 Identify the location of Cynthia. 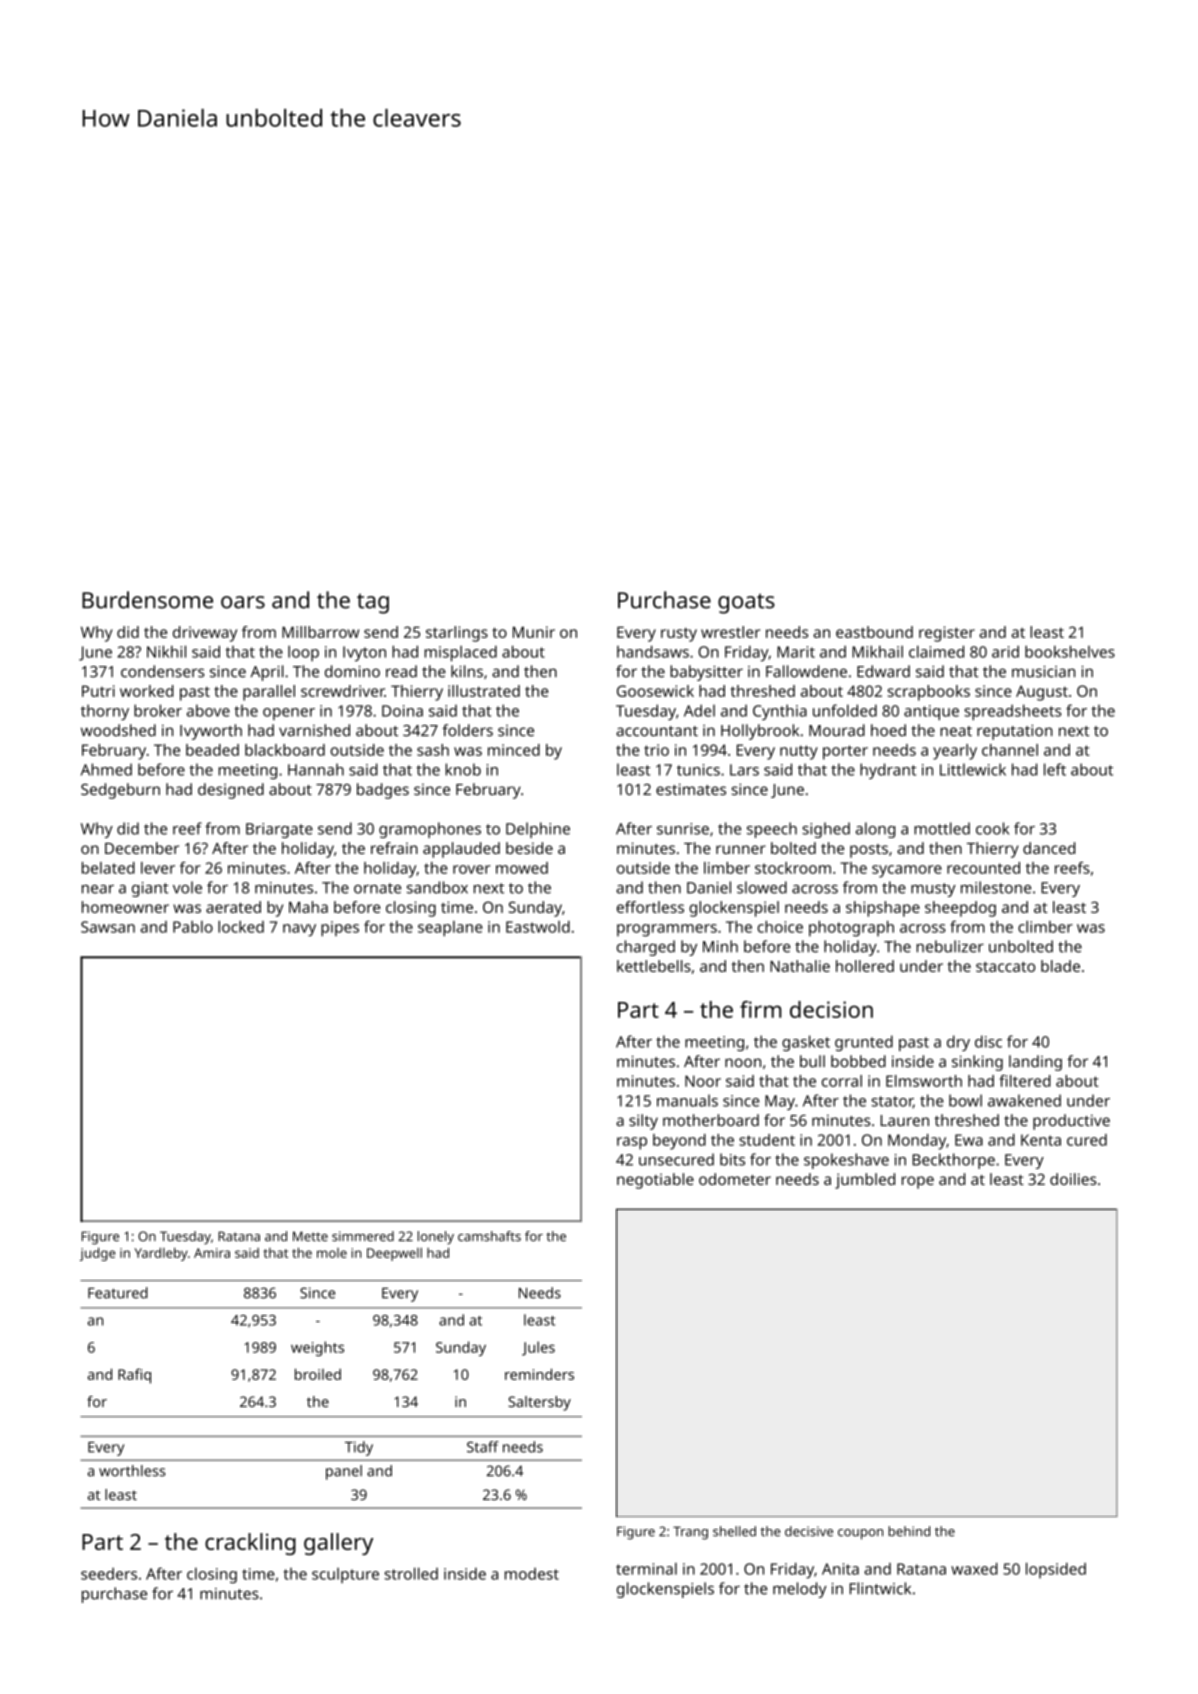
(780, 712).
